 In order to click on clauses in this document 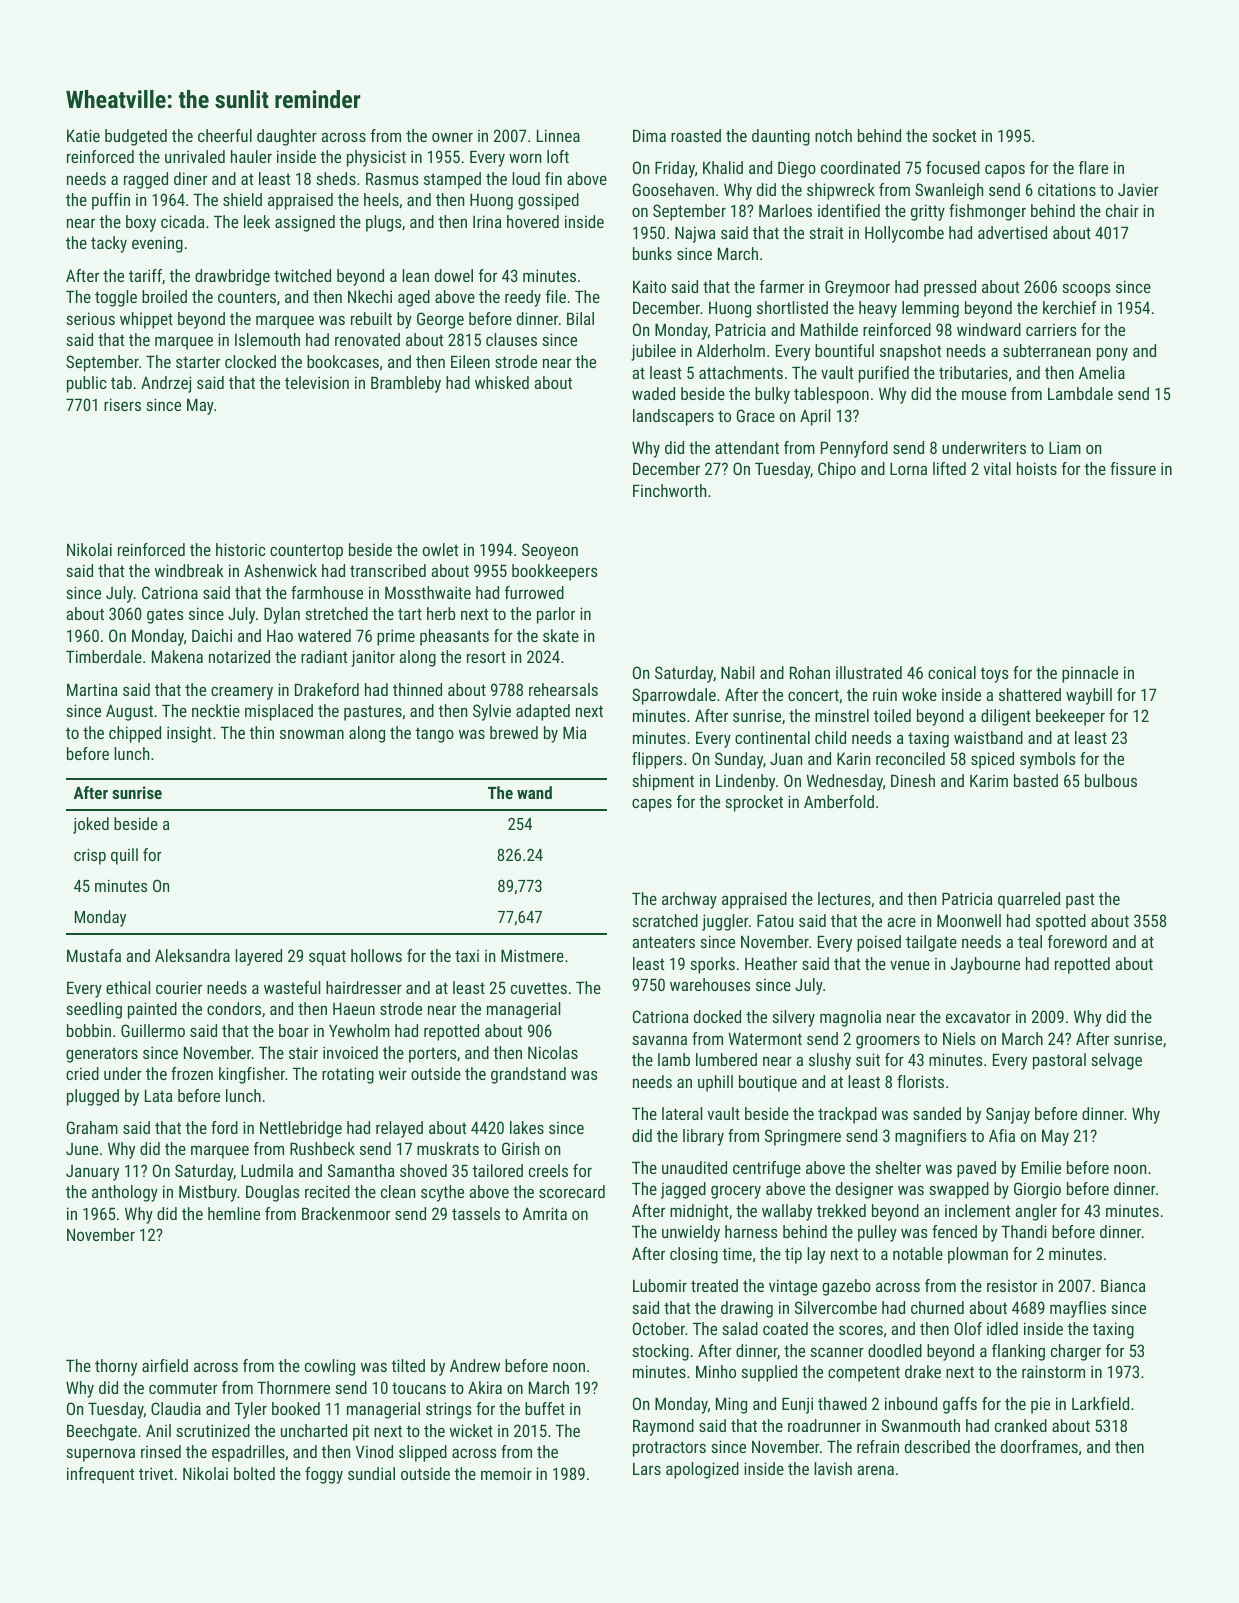, I will do `click(511, 339)`.
